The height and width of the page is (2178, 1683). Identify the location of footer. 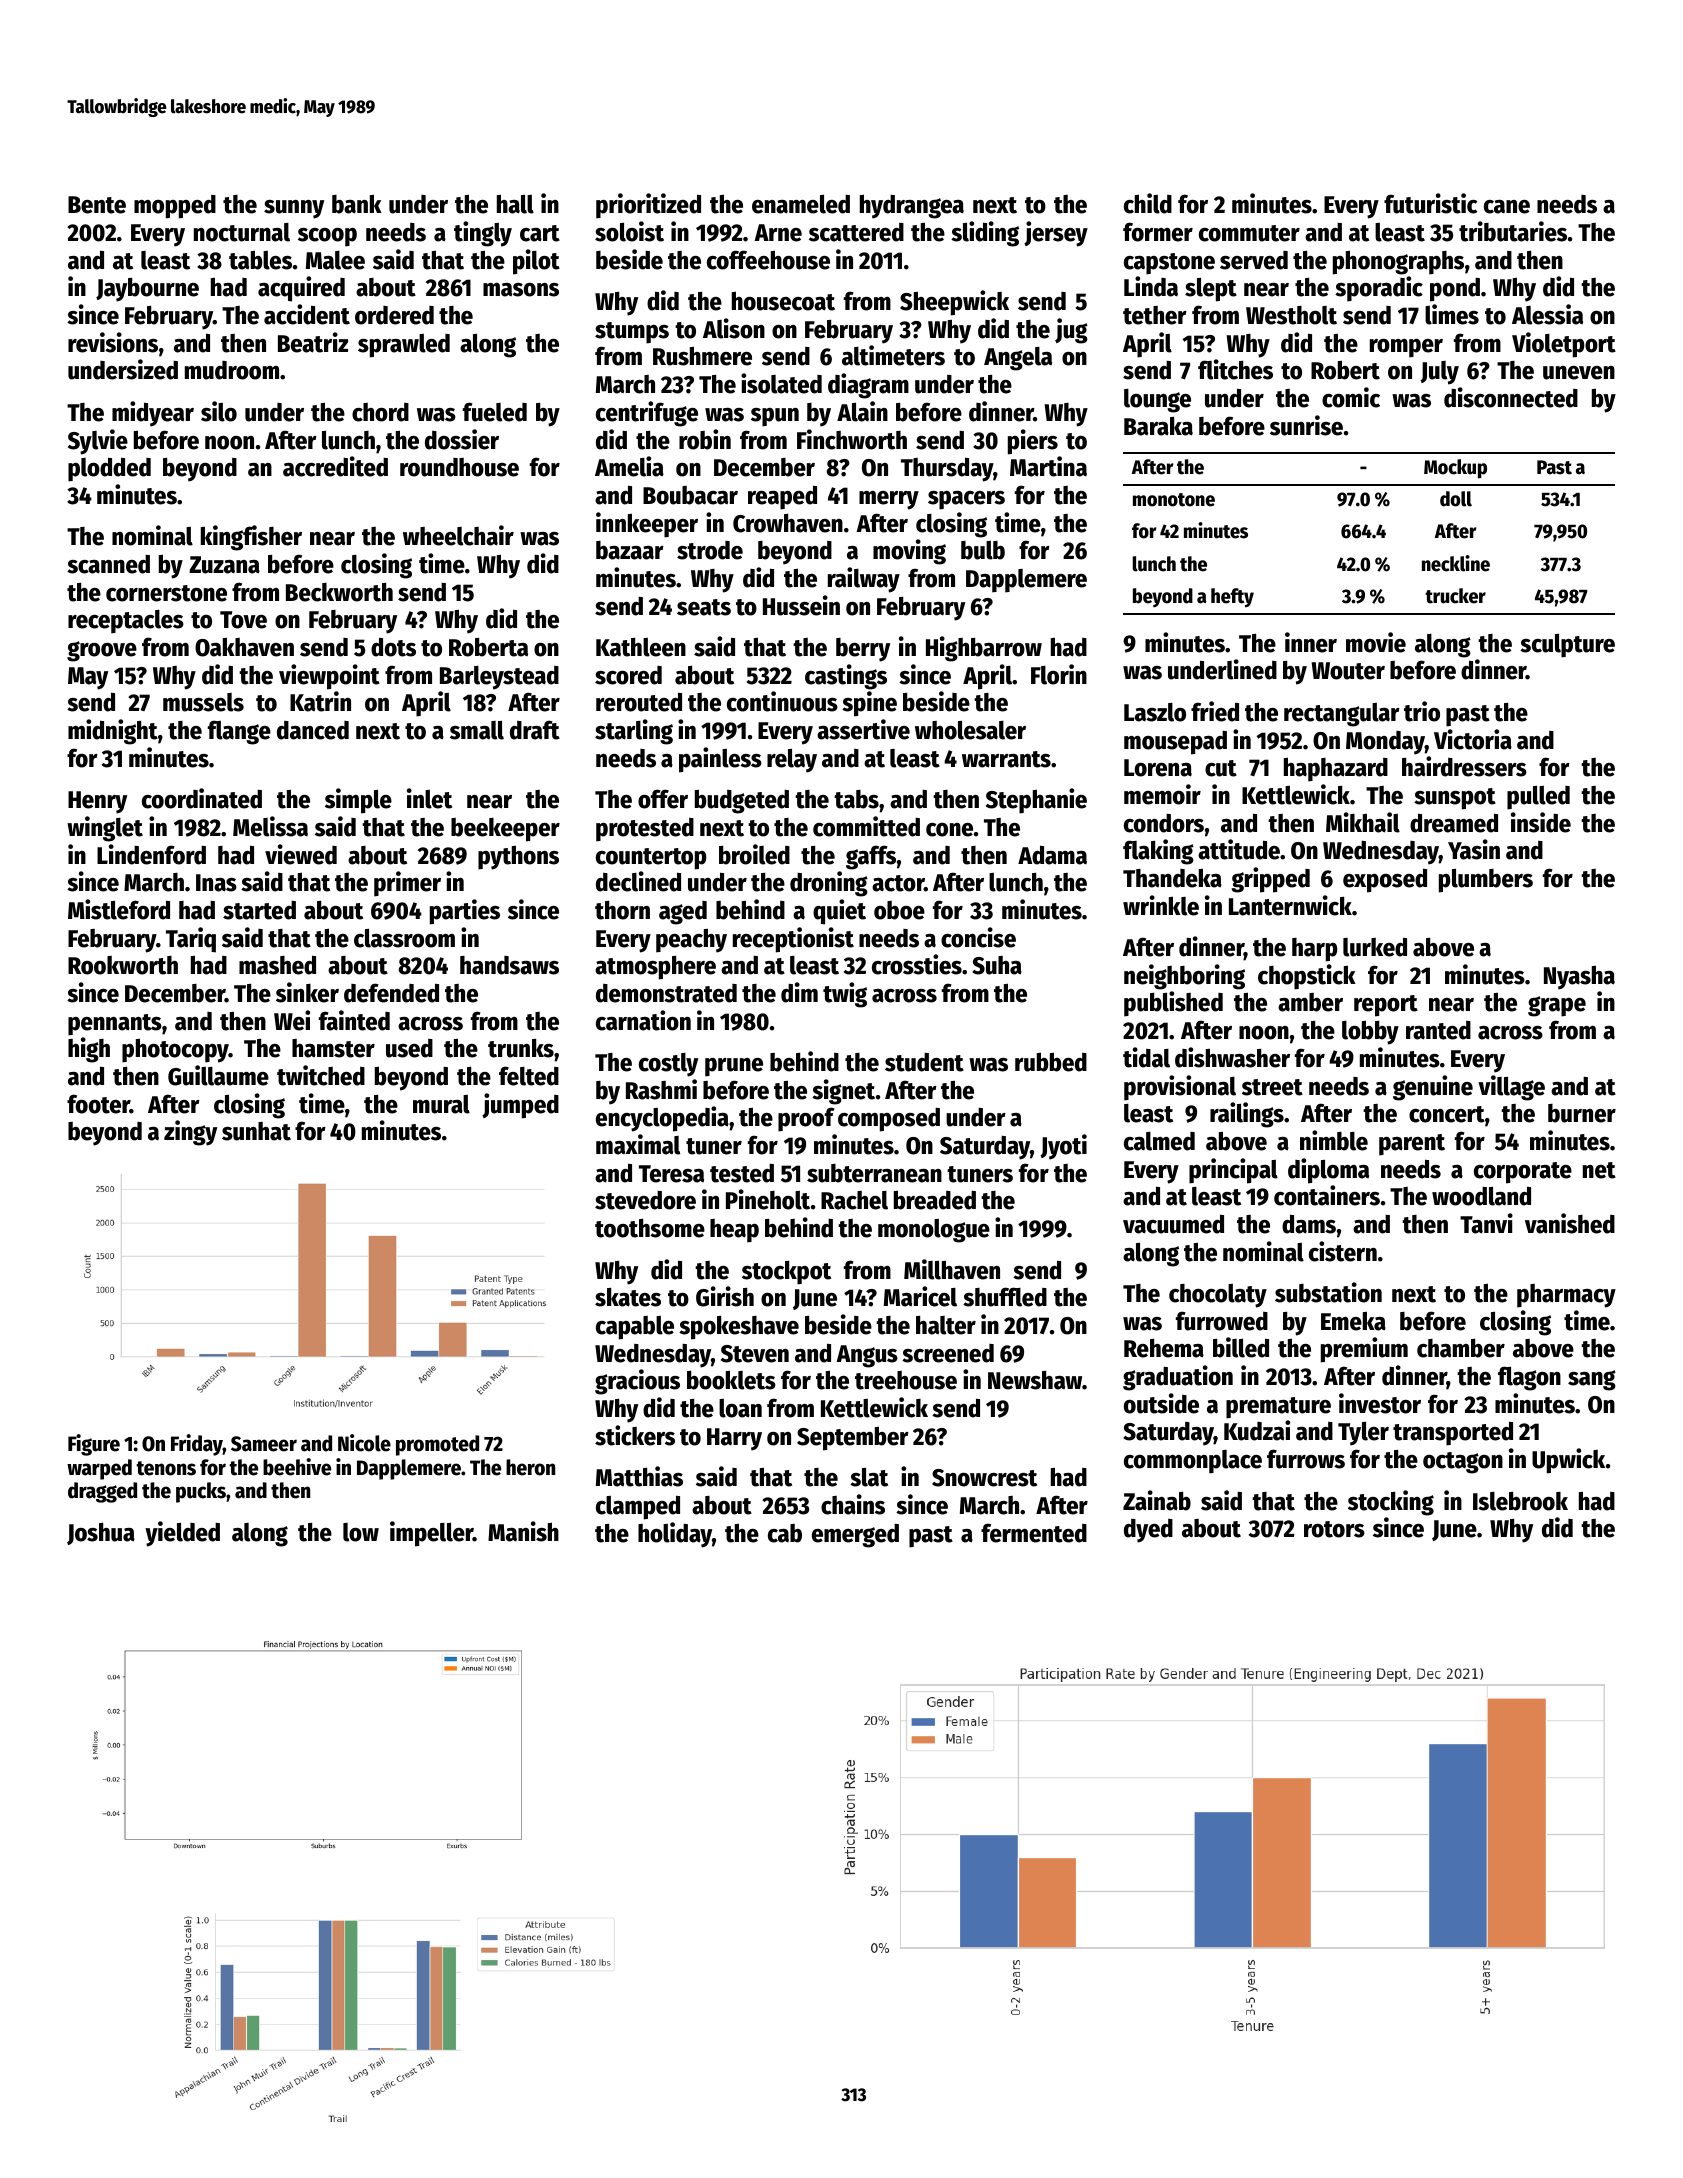
(98, 1104).
